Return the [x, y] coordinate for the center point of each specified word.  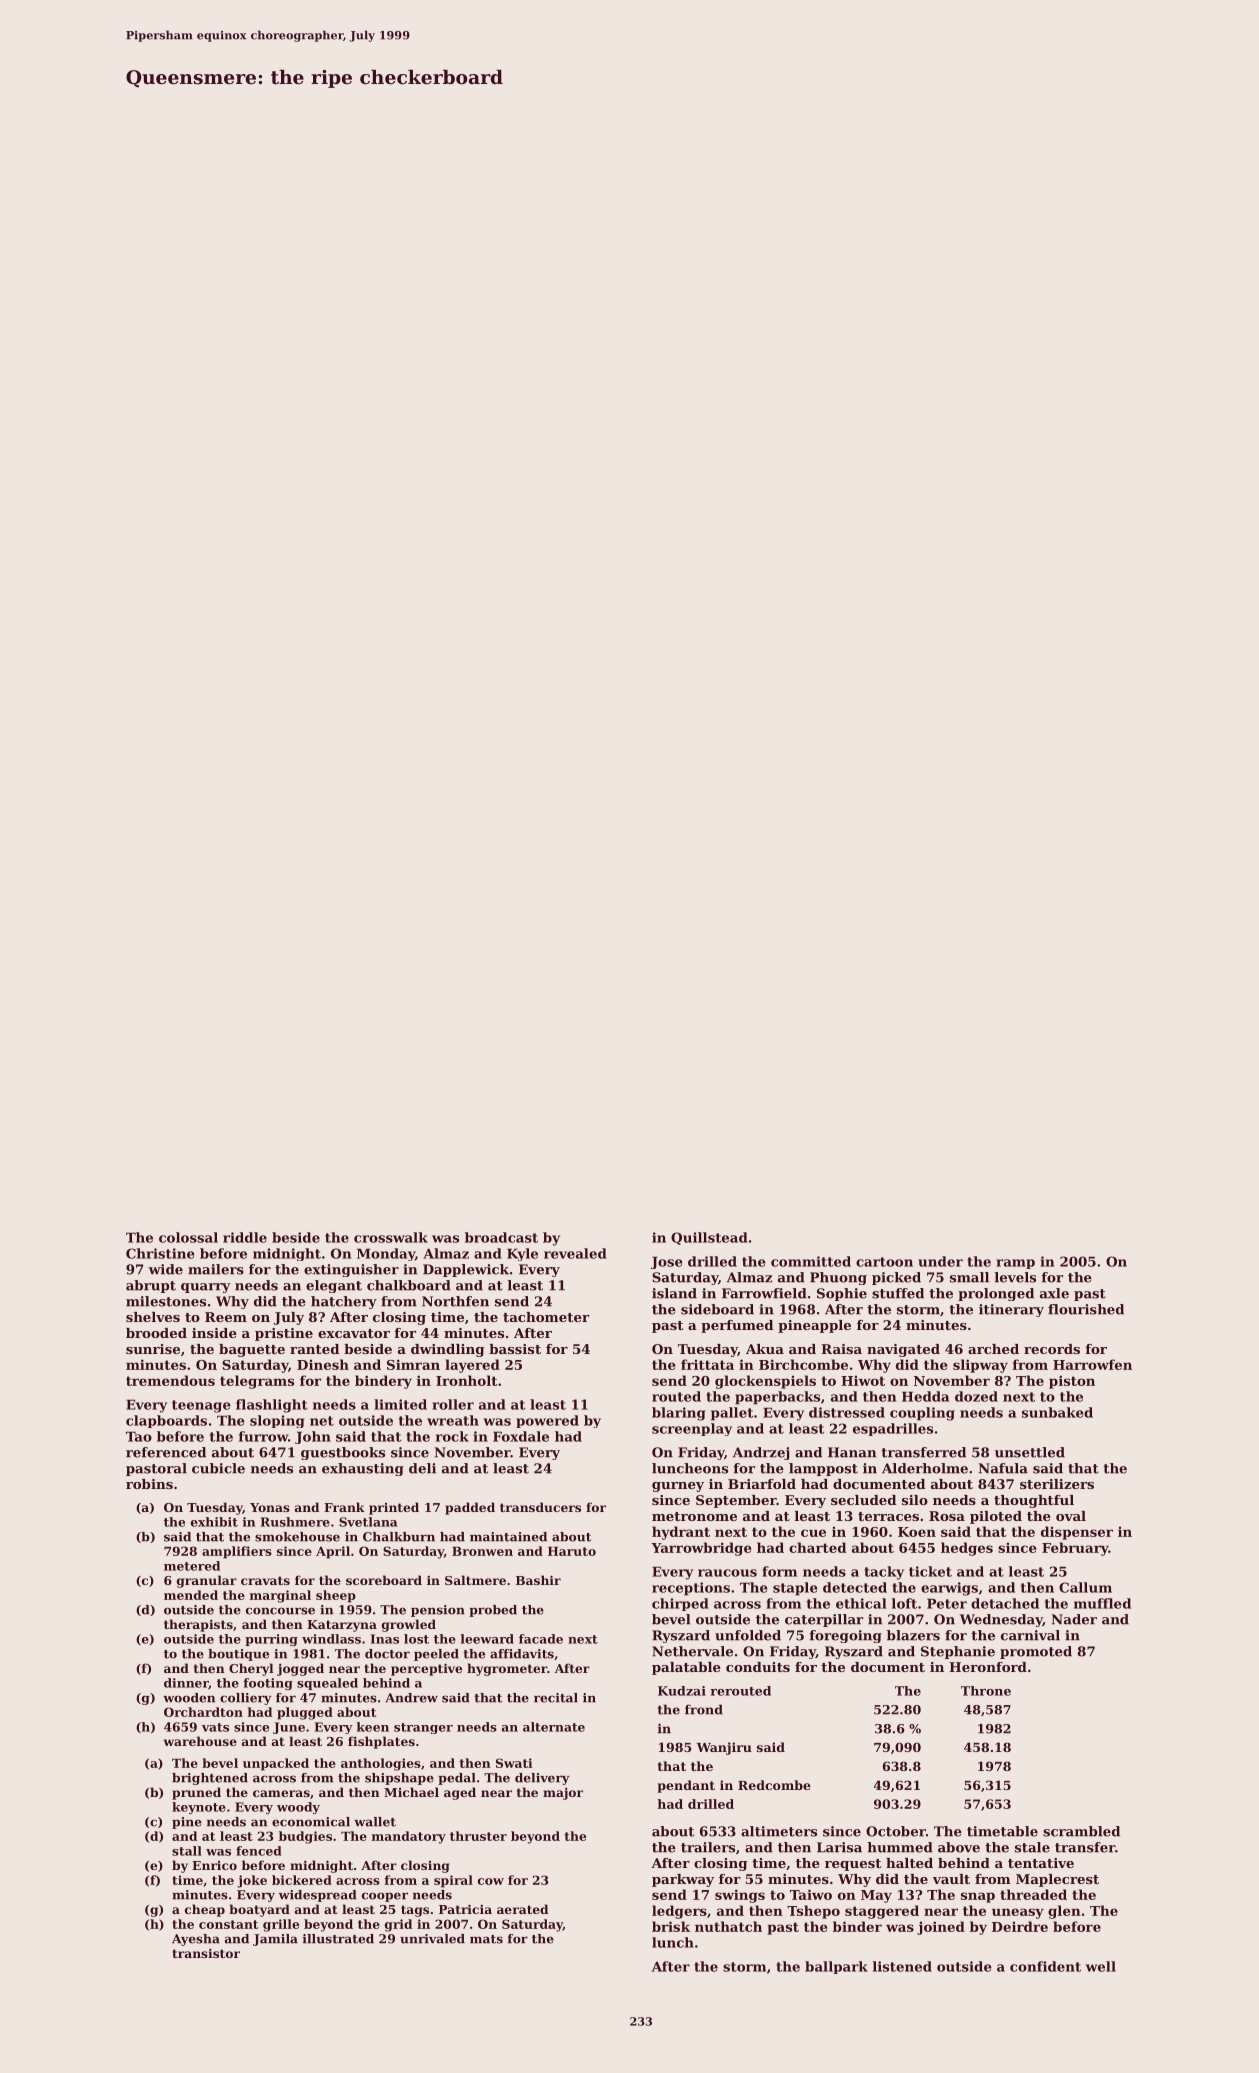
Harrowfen [1092, 1364]
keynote [199, 1808]
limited [400, 1404]
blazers [913, 1635]
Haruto [572, 1551]
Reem [226, 1317]
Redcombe [774, 1785]
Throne [986, 1691]
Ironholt [467, 1380]
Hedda [925, 1396]
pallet [732, 1414]
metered [192, 1566]
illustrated [338, 1939]
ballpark [836, 1967]
